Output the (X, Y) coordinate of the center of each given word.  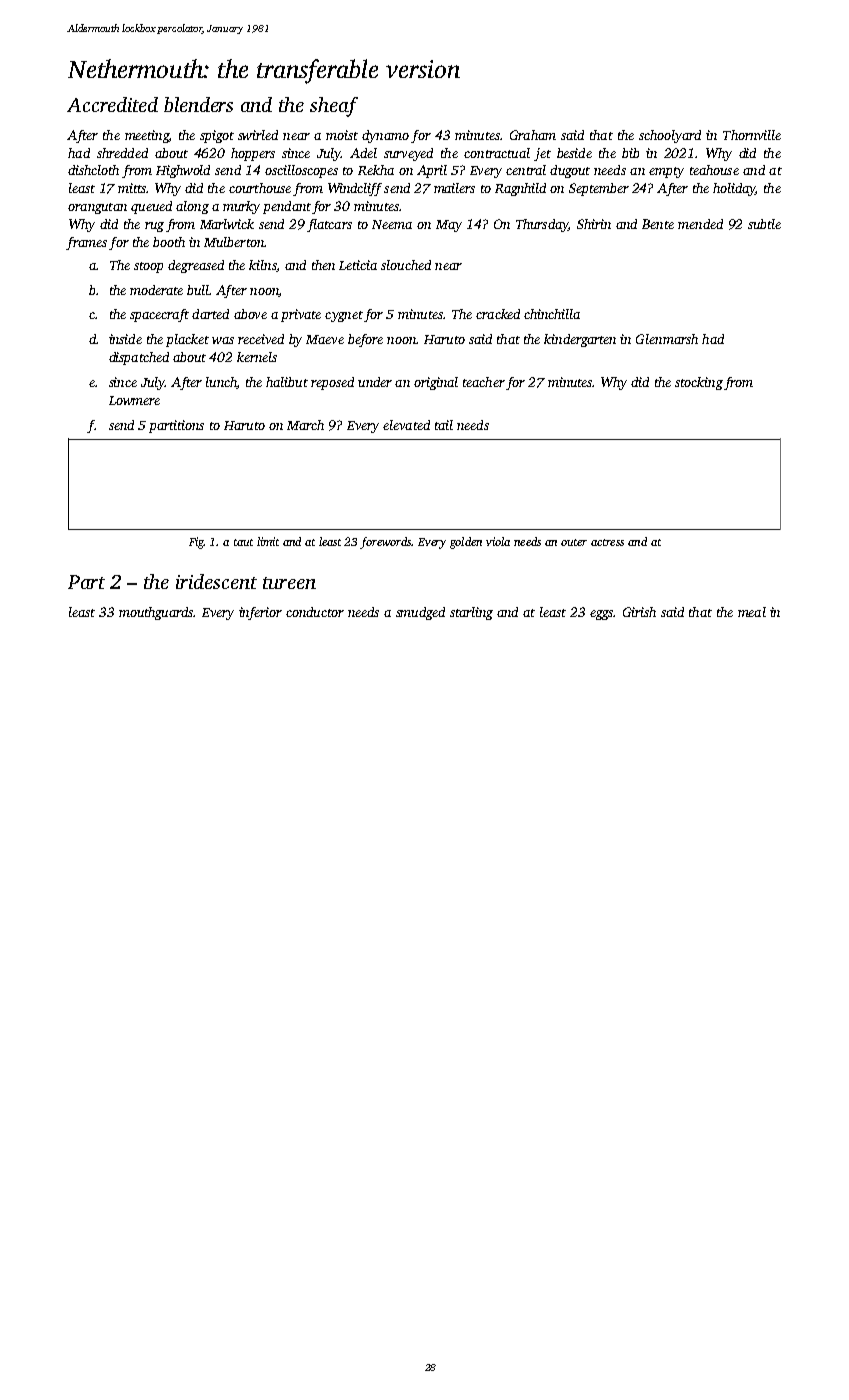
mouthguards (156, 613)
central (526, 170)
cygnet (344, 316)
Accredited (112, 104)
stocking (699, 383)
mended (700, 224)
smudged (420, 613)
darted (210, 314)
